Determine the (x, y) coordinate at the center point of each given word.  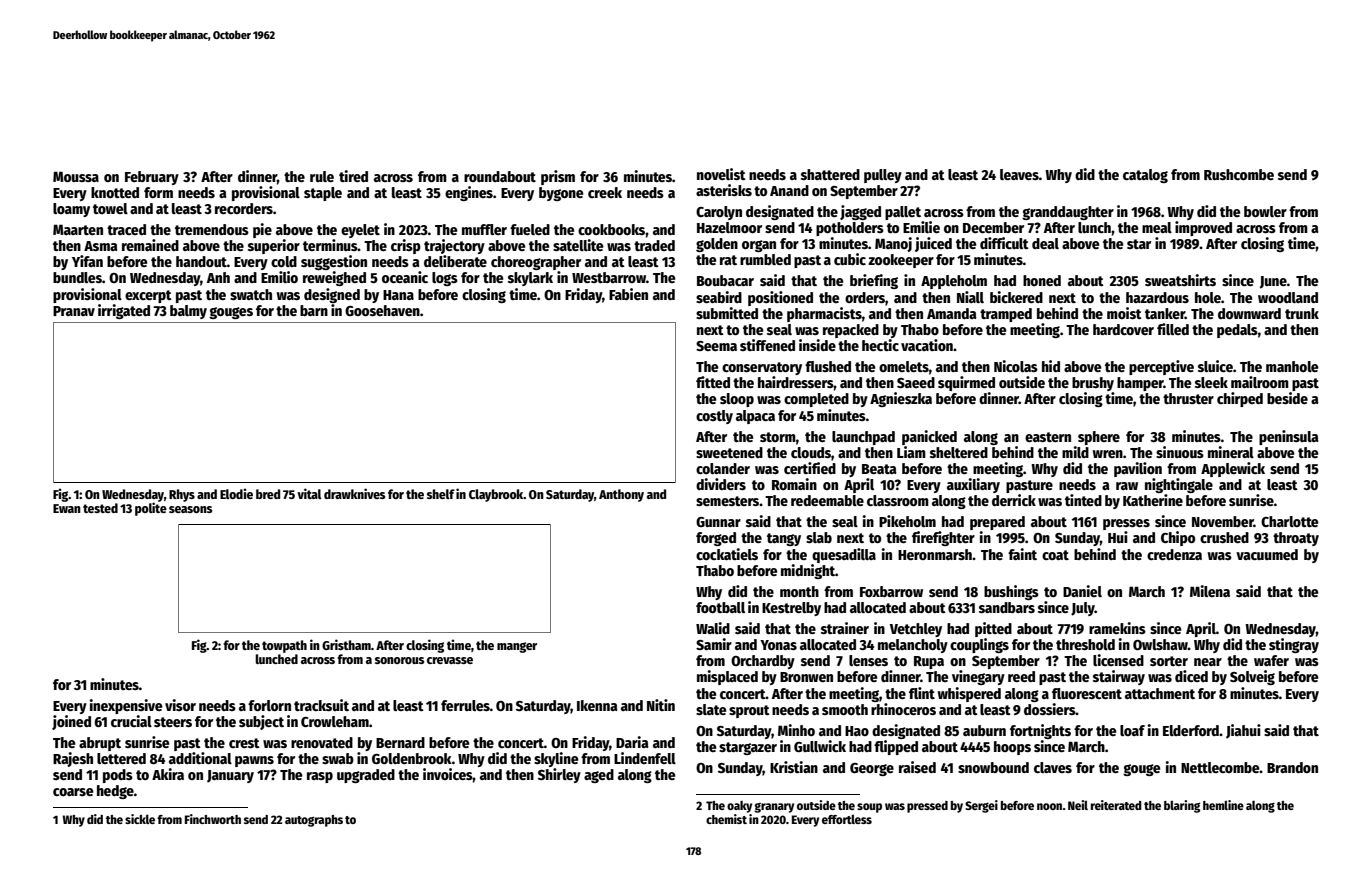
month (799, 591)
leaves (1019, 174)
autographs (314, 821)
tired (353, 176)
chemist (726, 819)
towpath (284, 646)
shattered (830, 174)
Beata (879, 469)
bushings (1011, 592)
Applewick (1233, 469)
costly (714, 417)
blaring (1182, 806)
